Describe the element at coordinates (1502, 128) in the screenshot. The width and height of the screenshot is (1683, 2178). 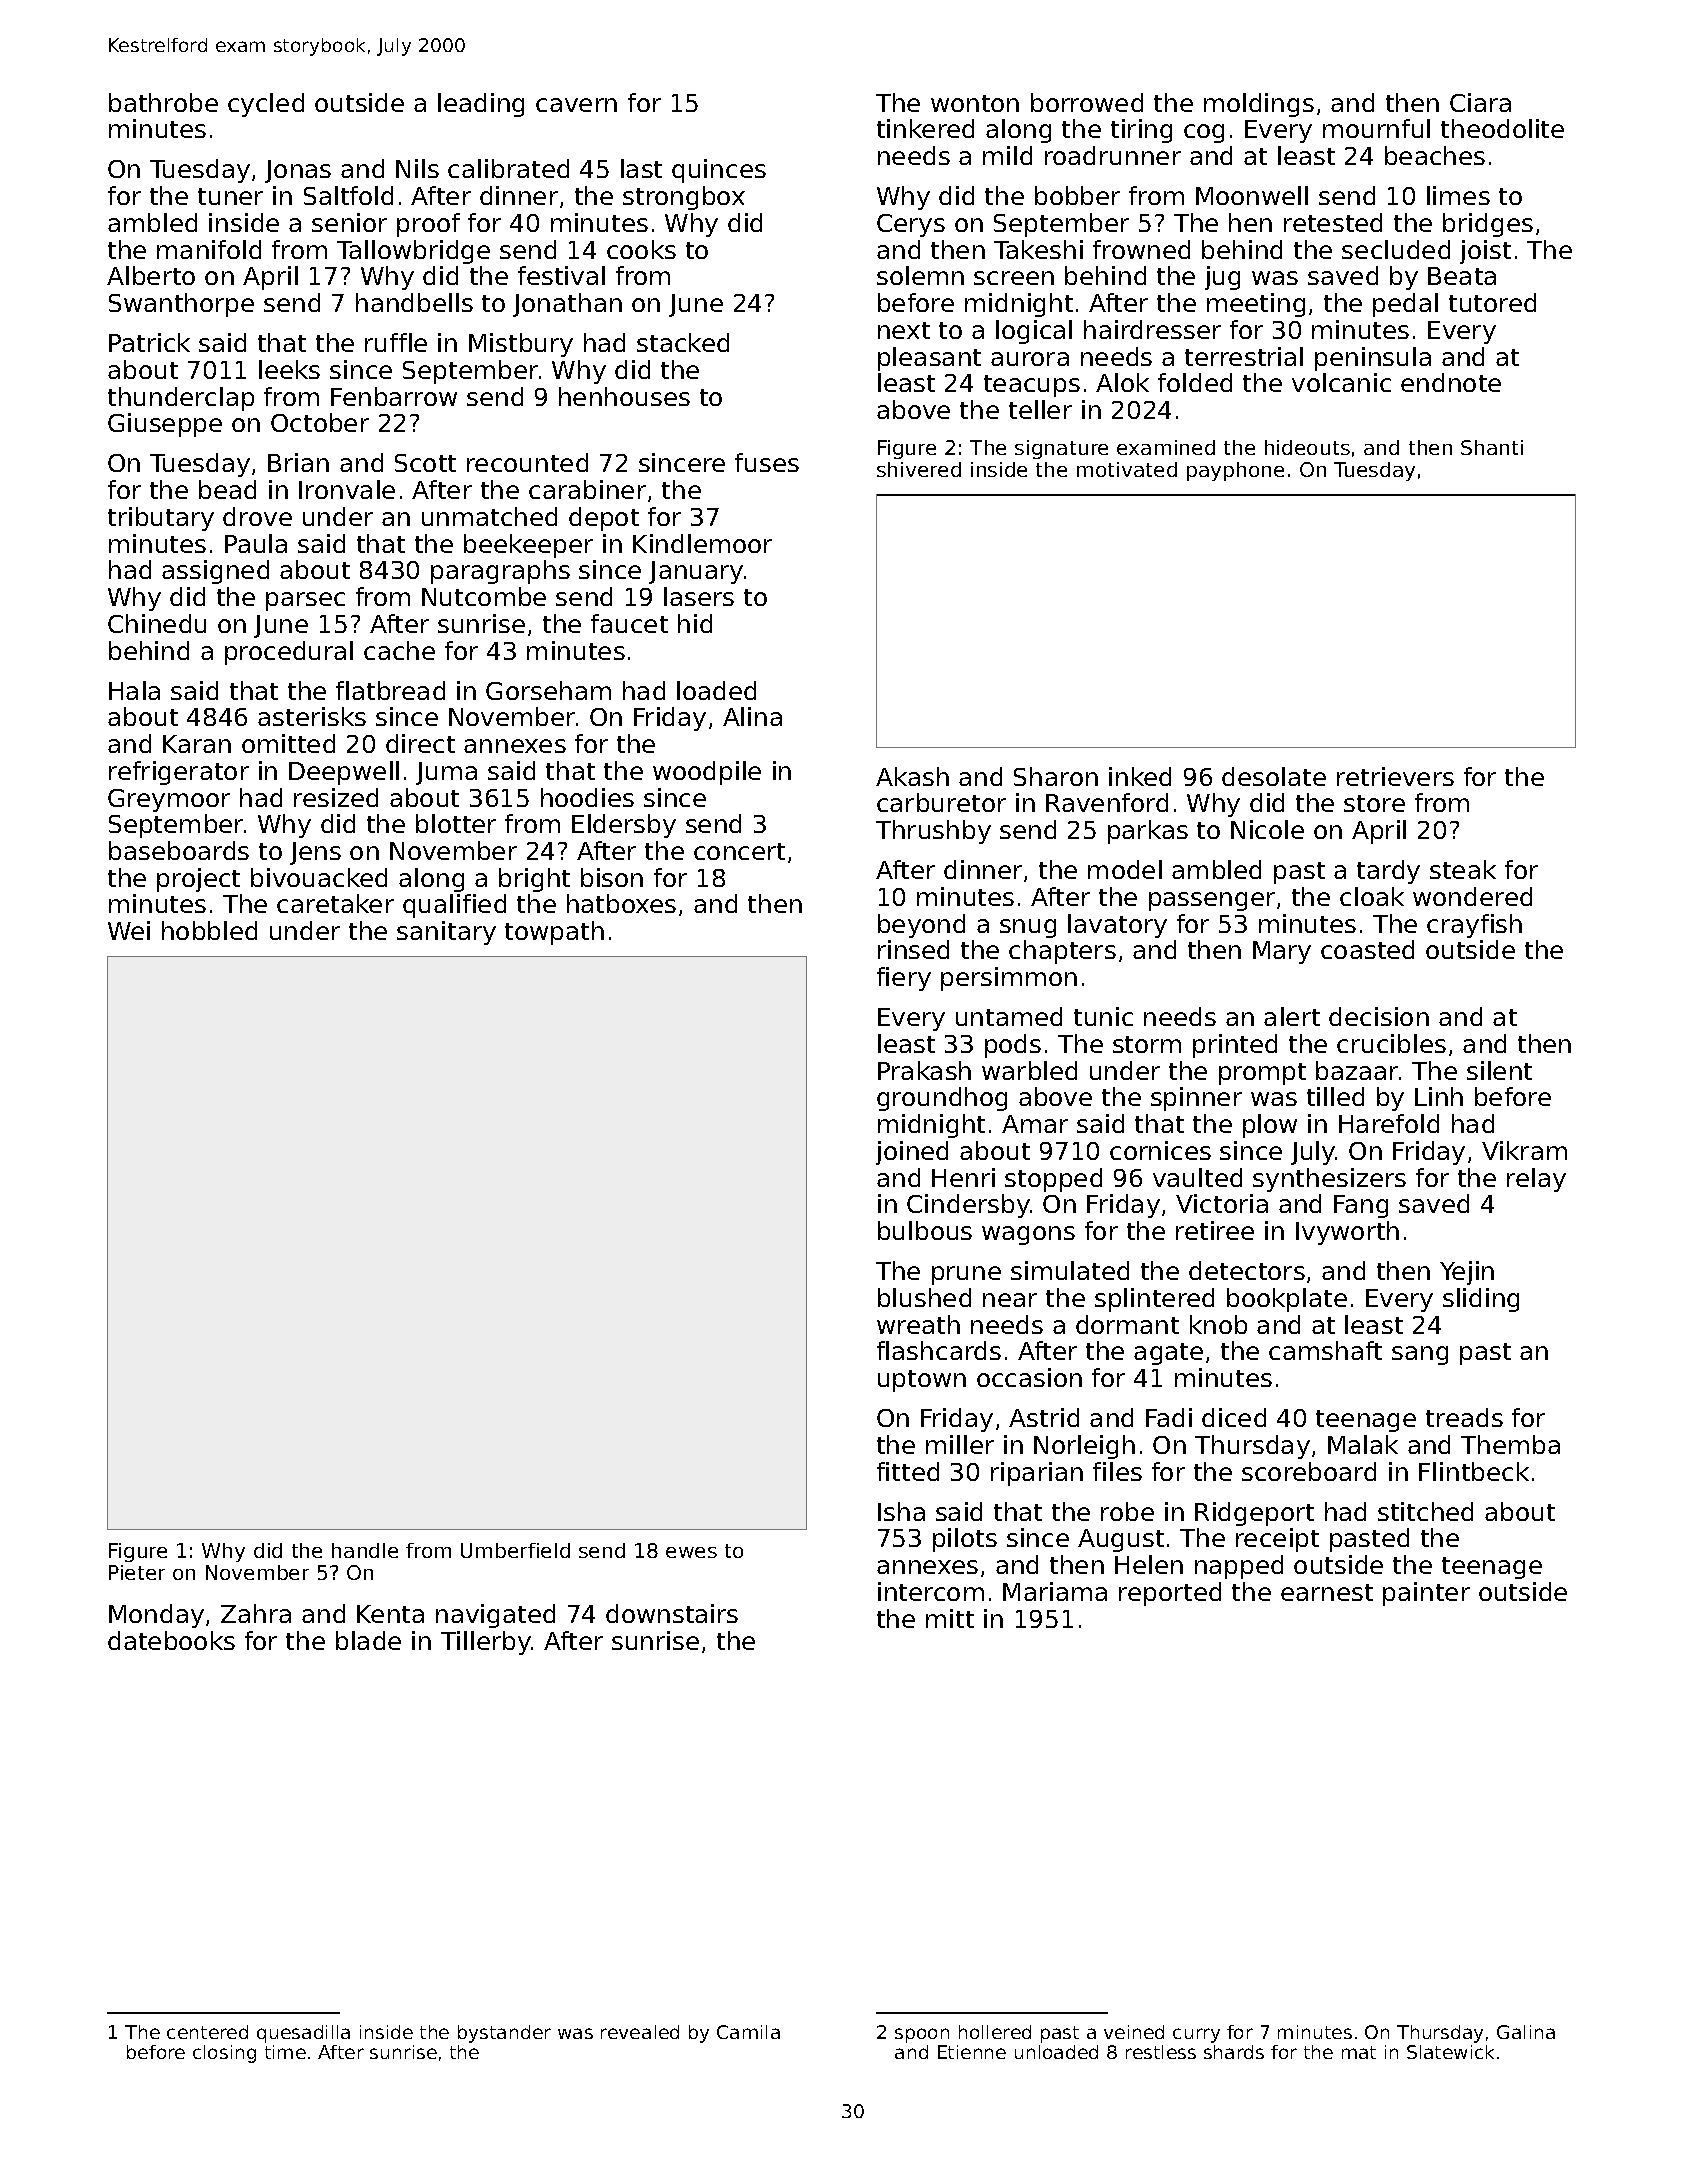
I see `theodolite` at that location.
